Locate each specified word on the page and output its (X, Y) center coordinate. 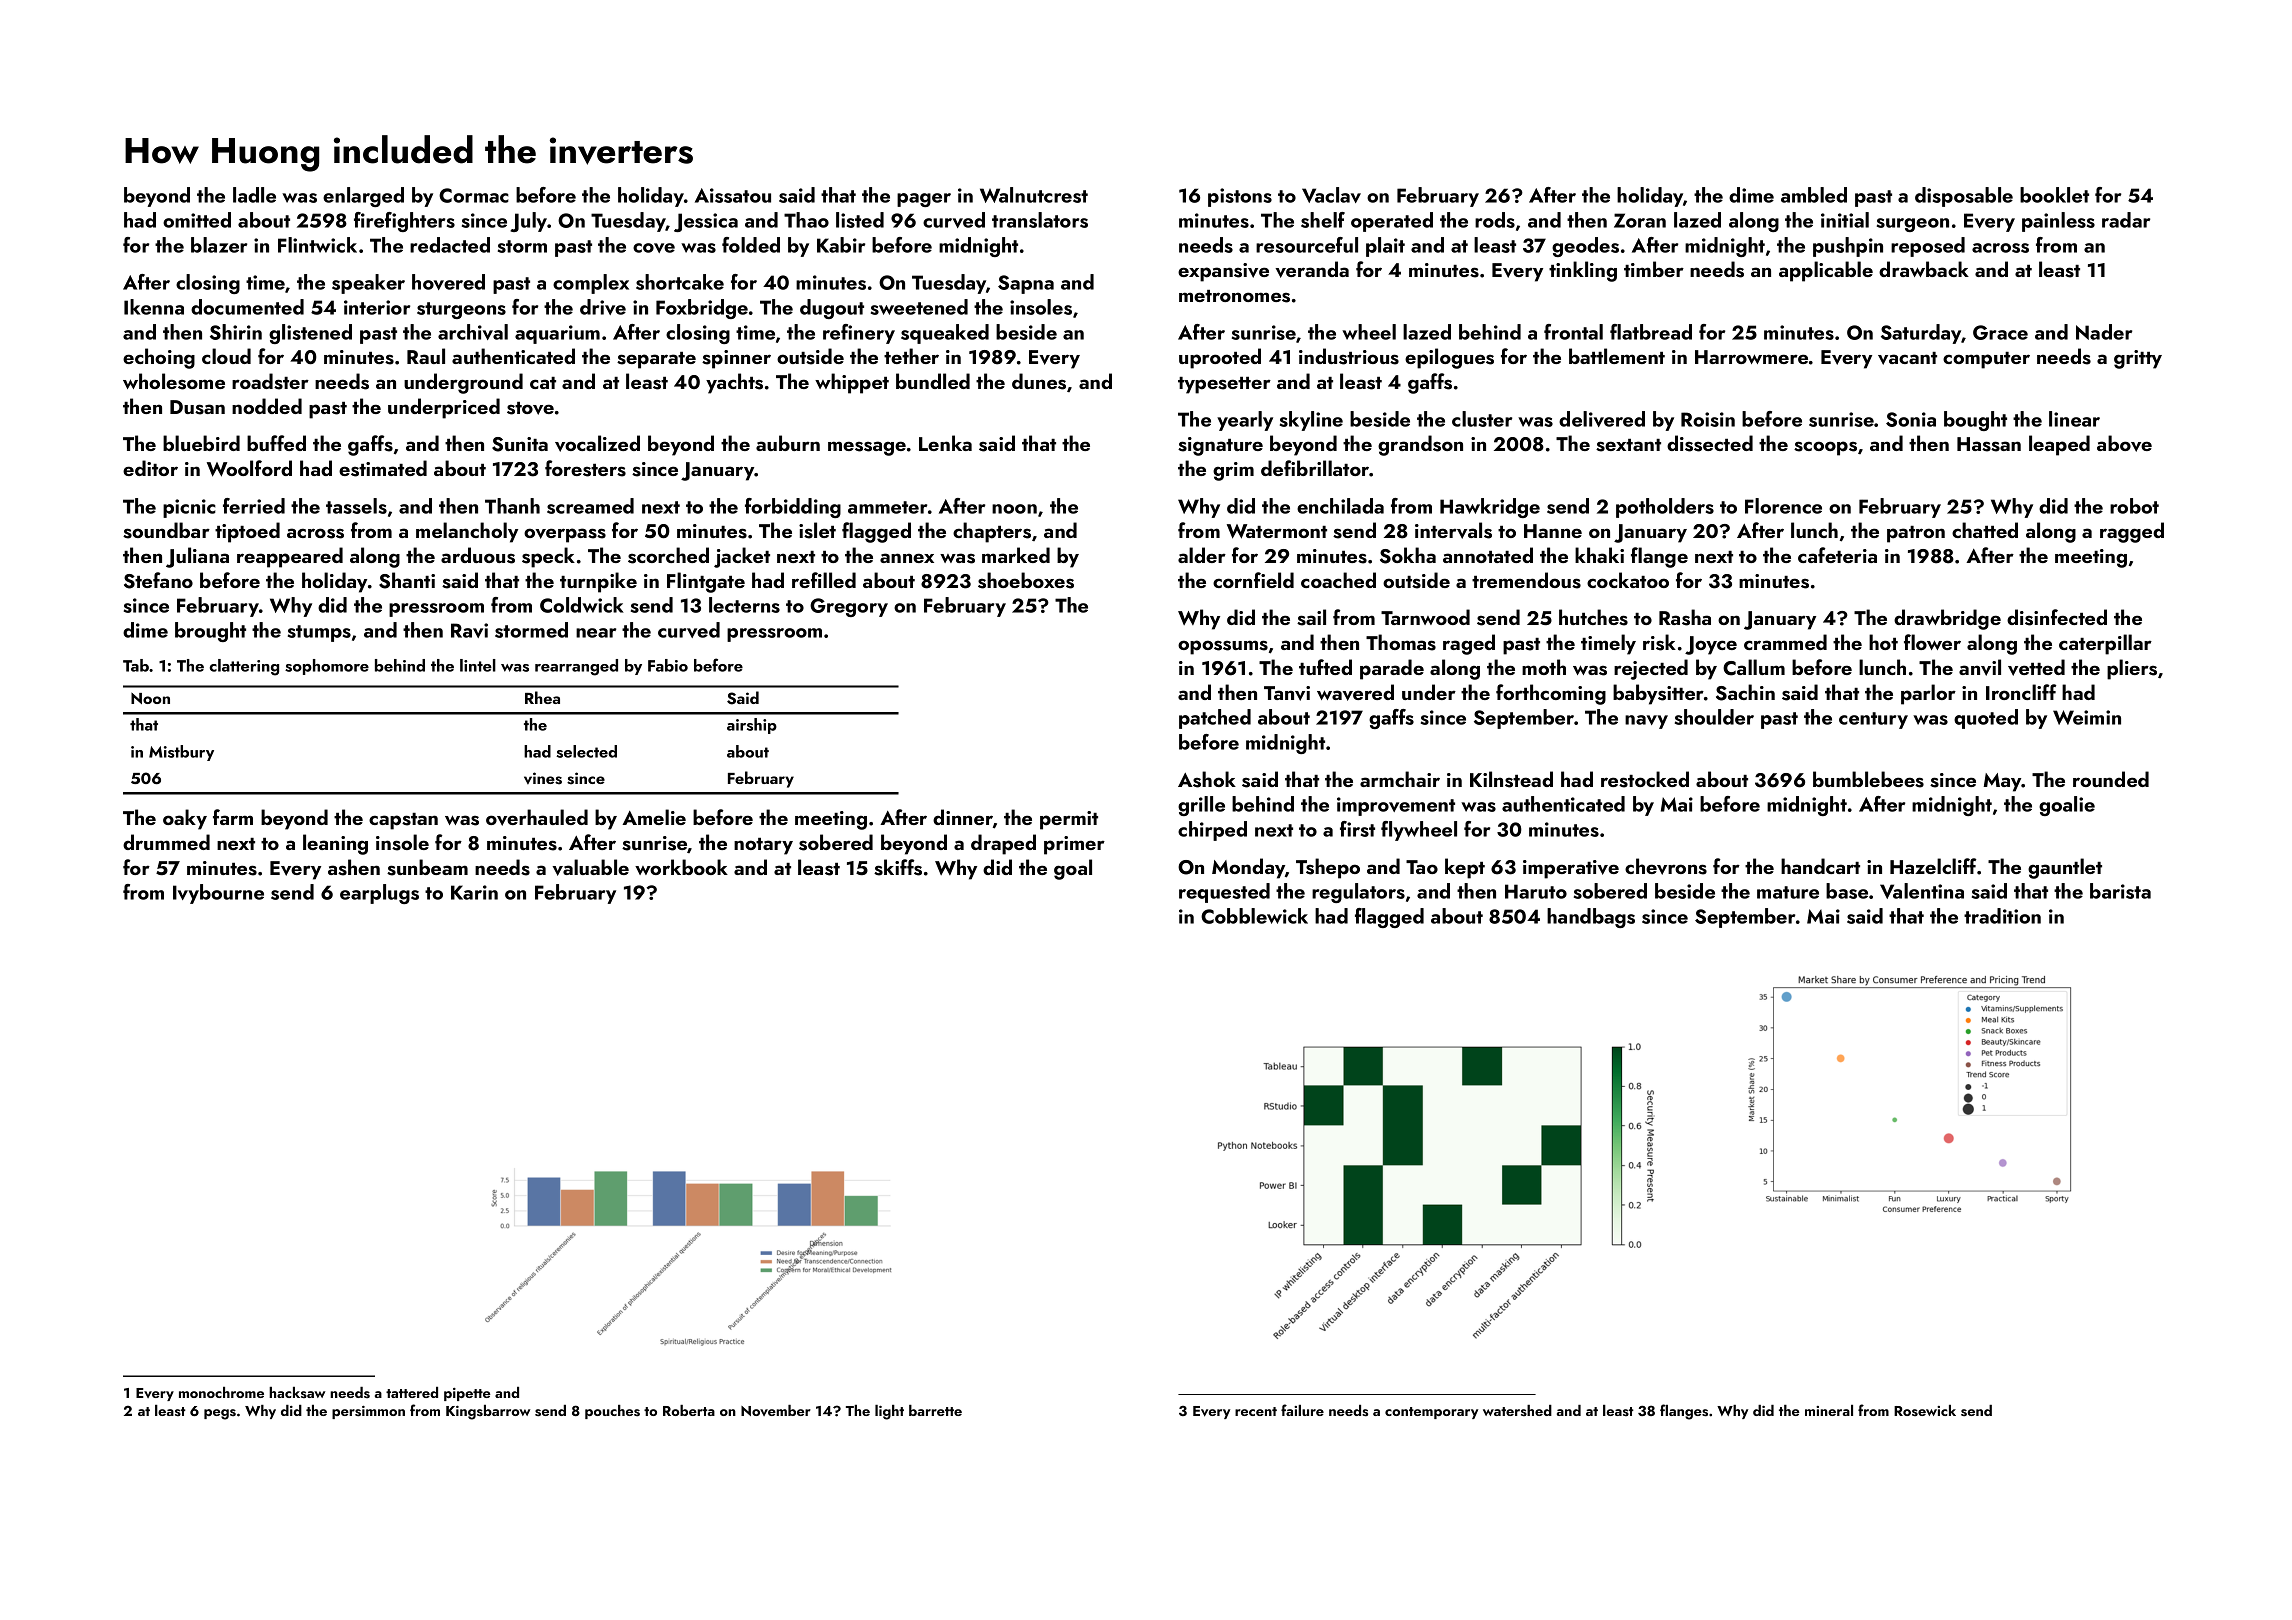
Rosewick (1925, 1410)
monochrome (221, 1392)
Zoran (1640, 220)
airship (752, 726)
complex (591, 284)
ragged (2132, 532)
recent (1256, 1411)
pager (924, 200)
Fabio (668, 665)
